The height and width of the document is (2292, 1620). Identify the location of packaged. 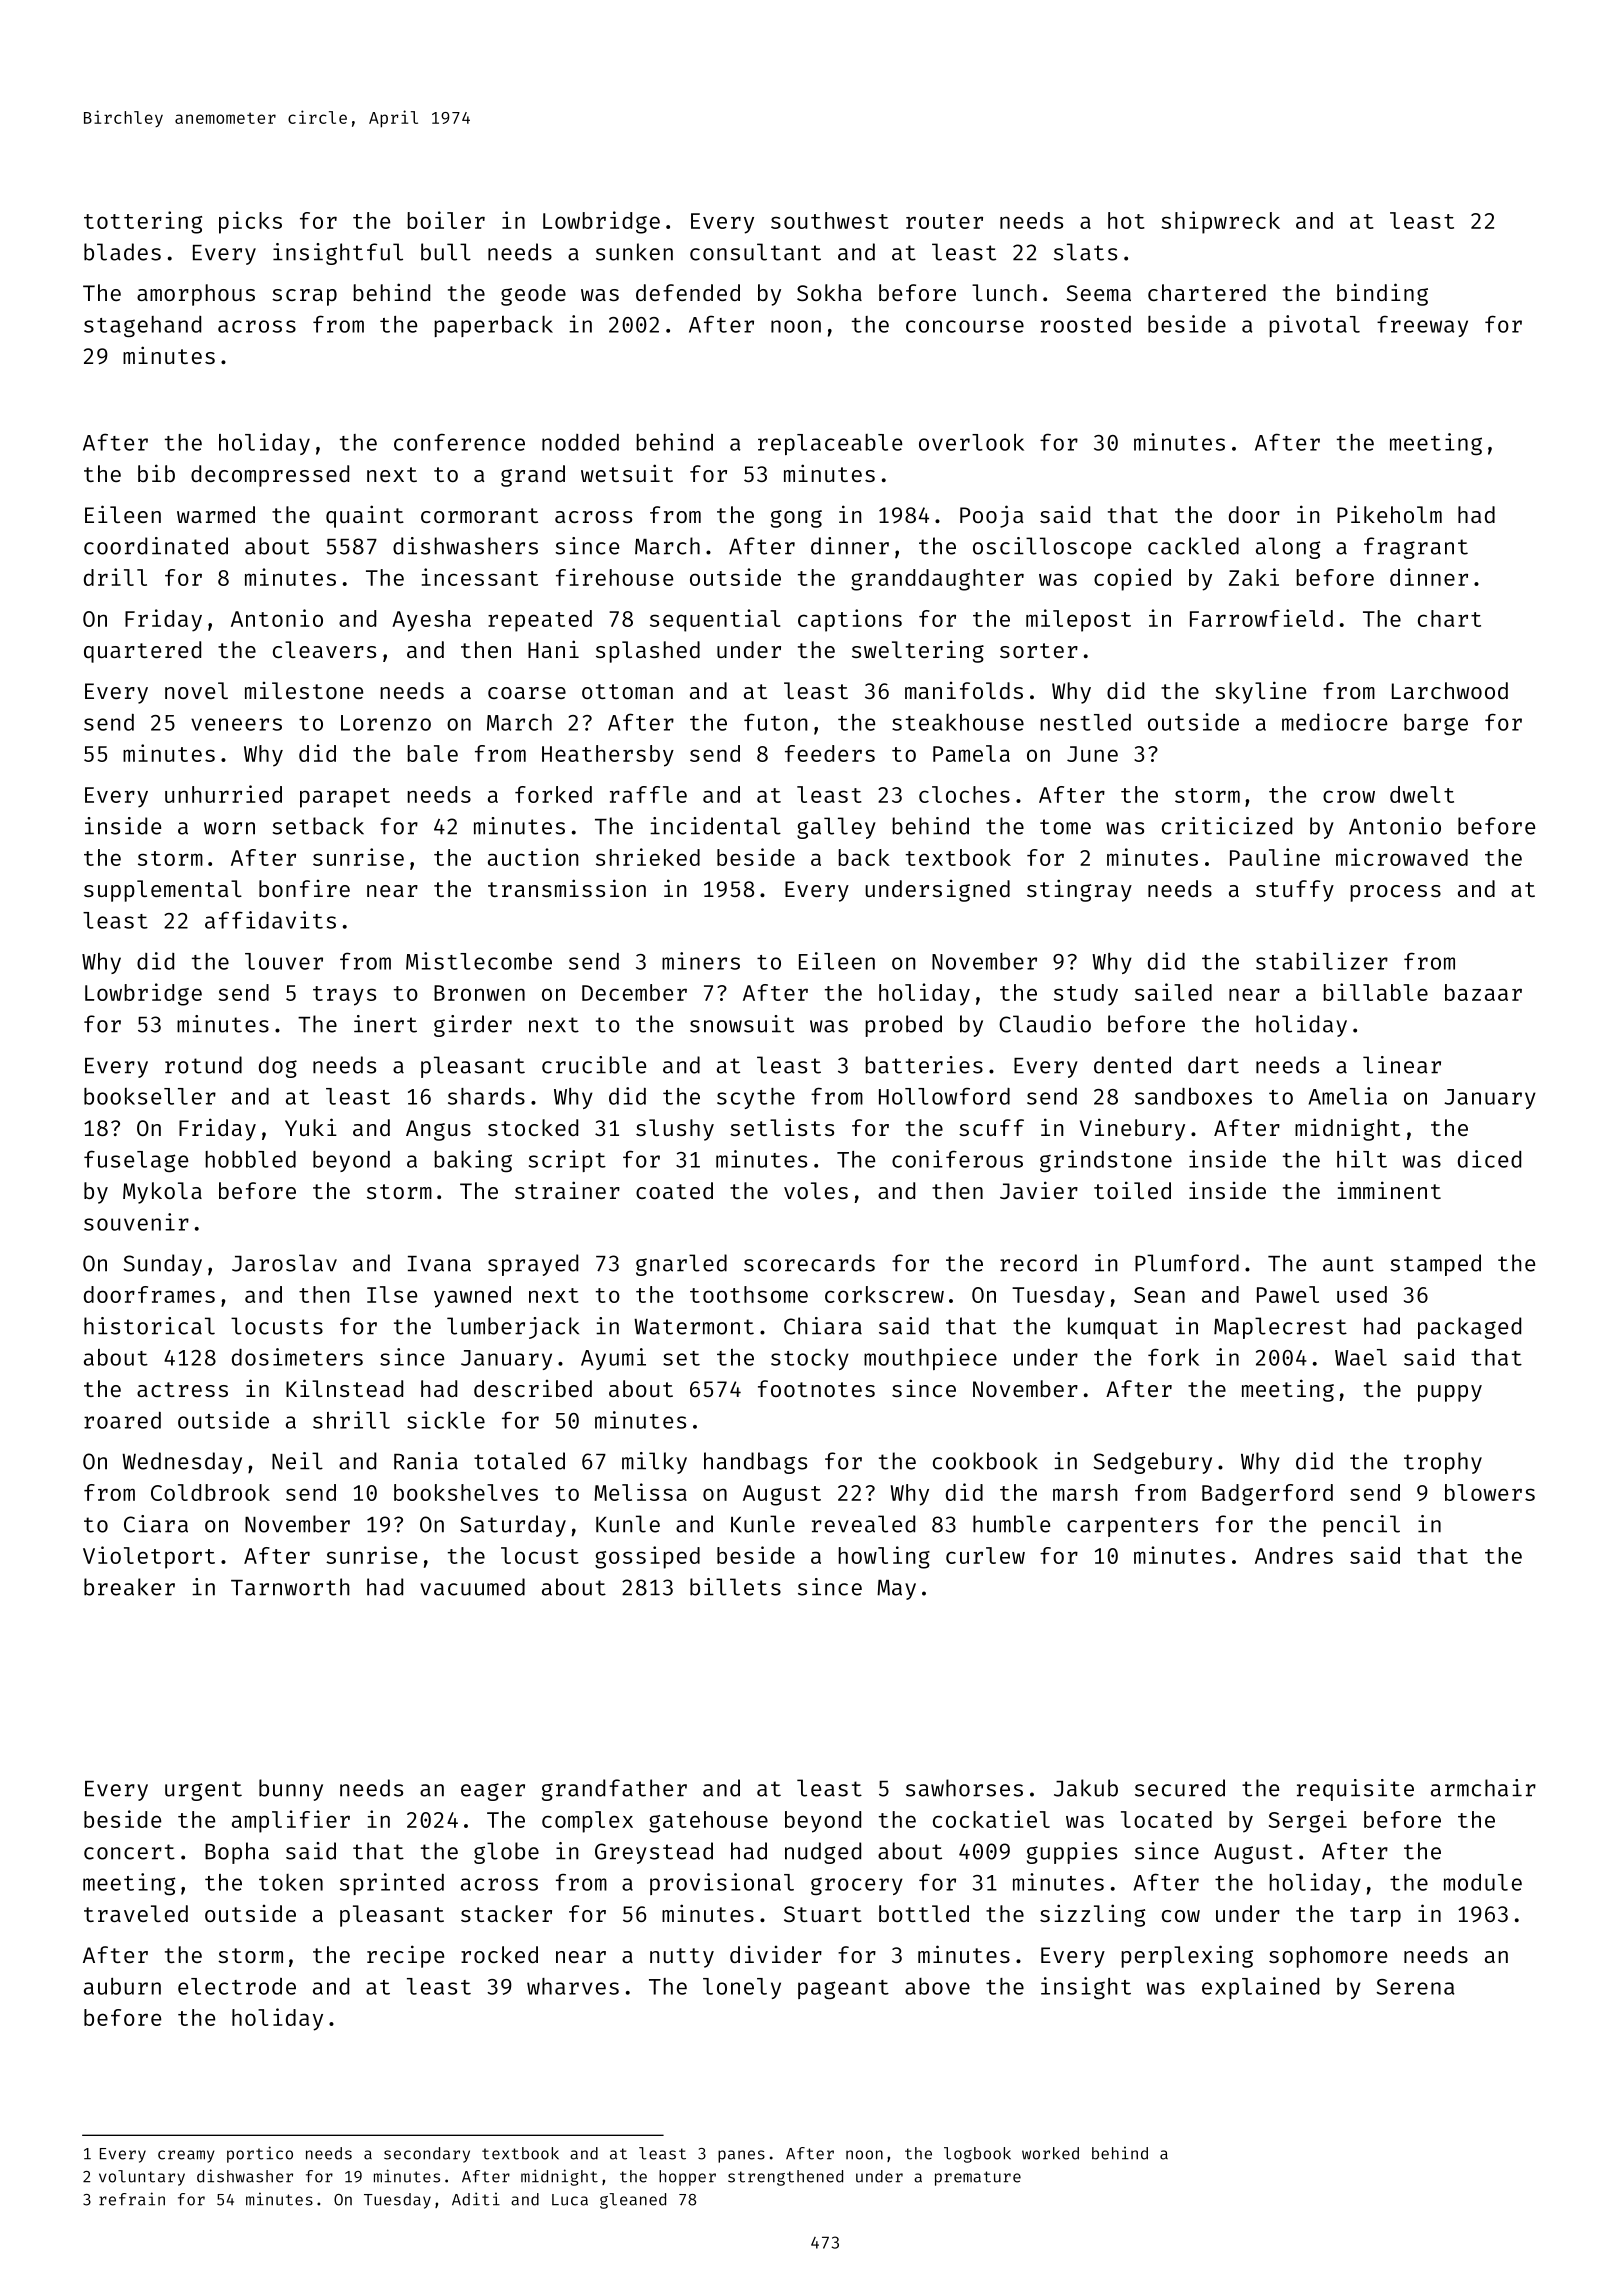
(1469, 1328).
